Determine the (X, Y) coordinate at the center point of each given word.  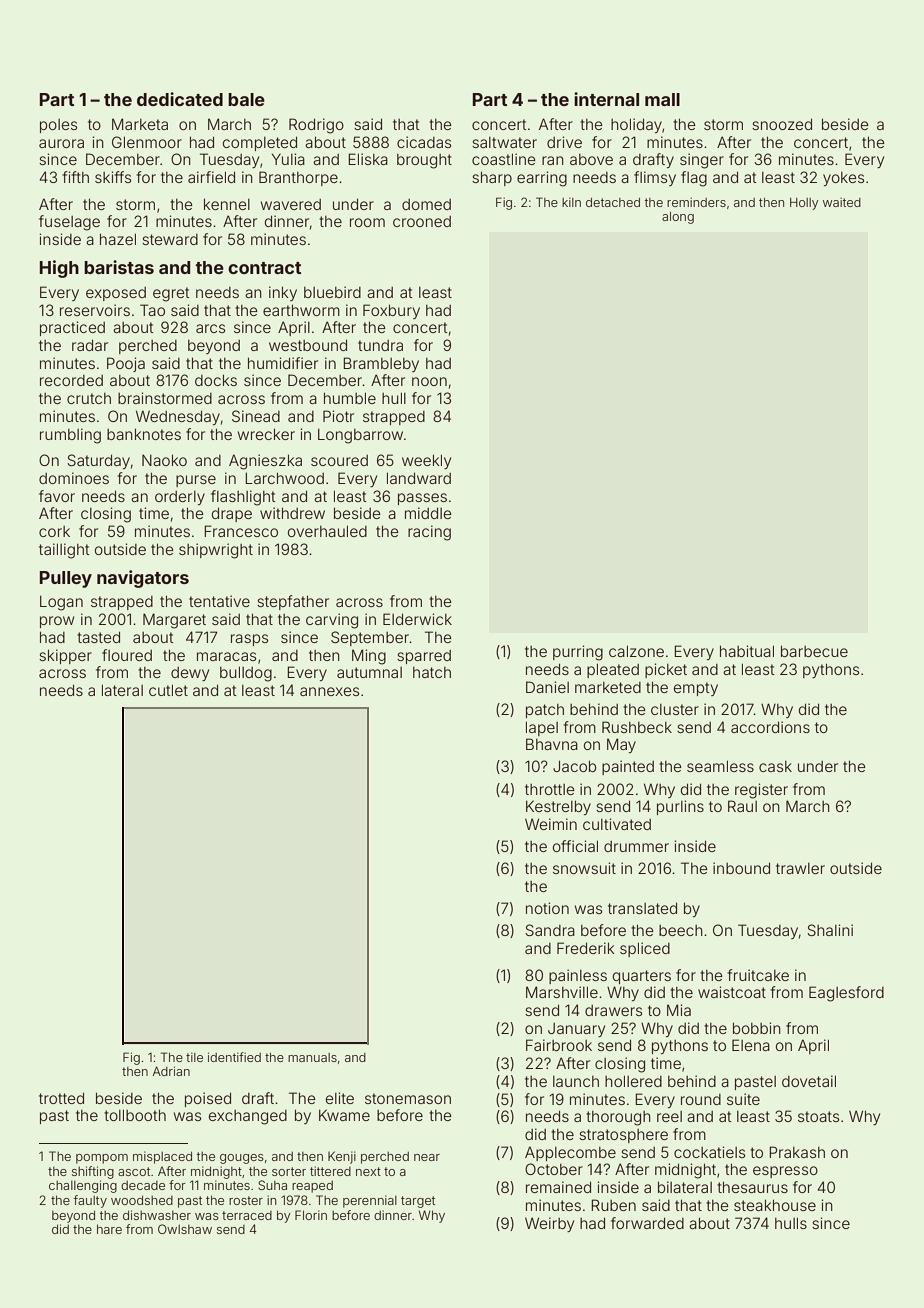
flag (694, 179)
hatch (432, 672)
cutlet (168, 690)
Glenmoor (147, 142)
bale (246, 99)
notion (547, 908)
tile (194, 1057)
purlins (680, 807)
